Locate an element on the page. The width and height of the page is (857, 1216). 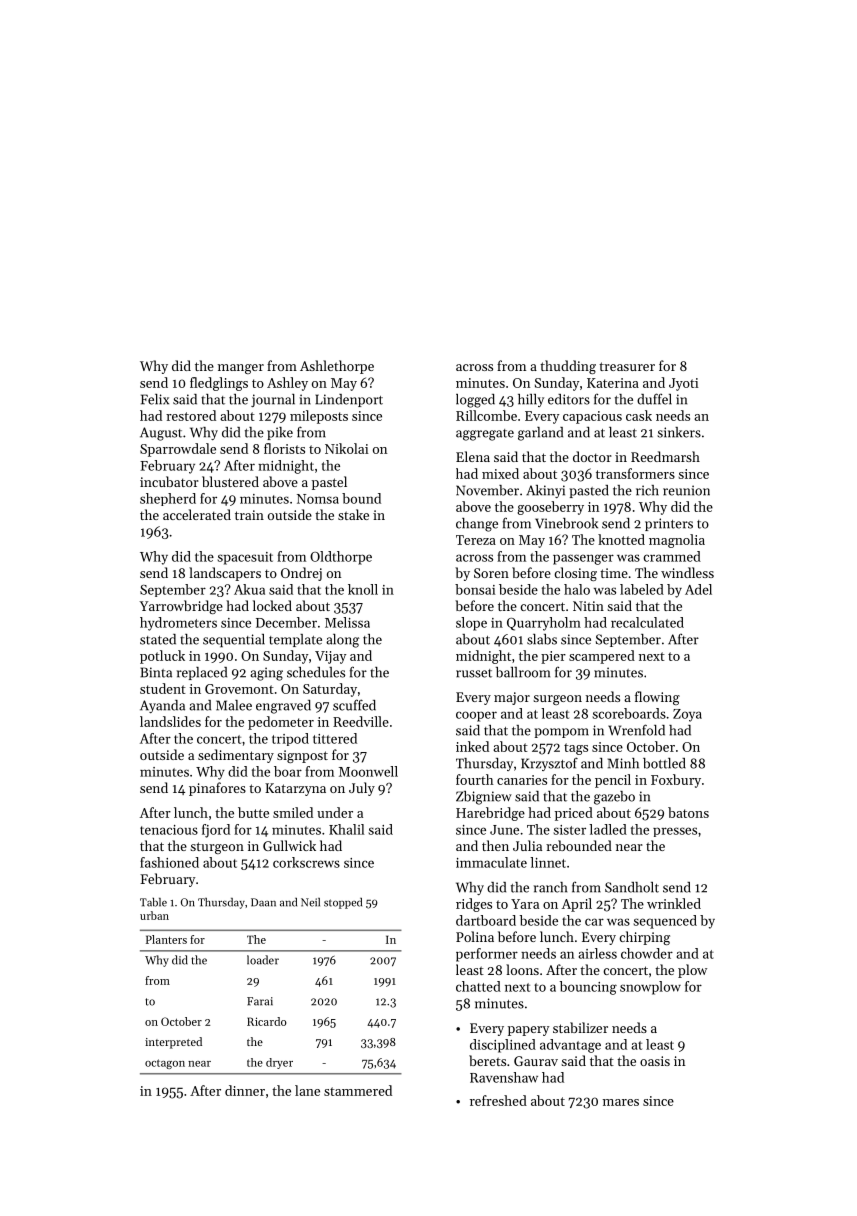
aging is located at coordinates (266, 674).
